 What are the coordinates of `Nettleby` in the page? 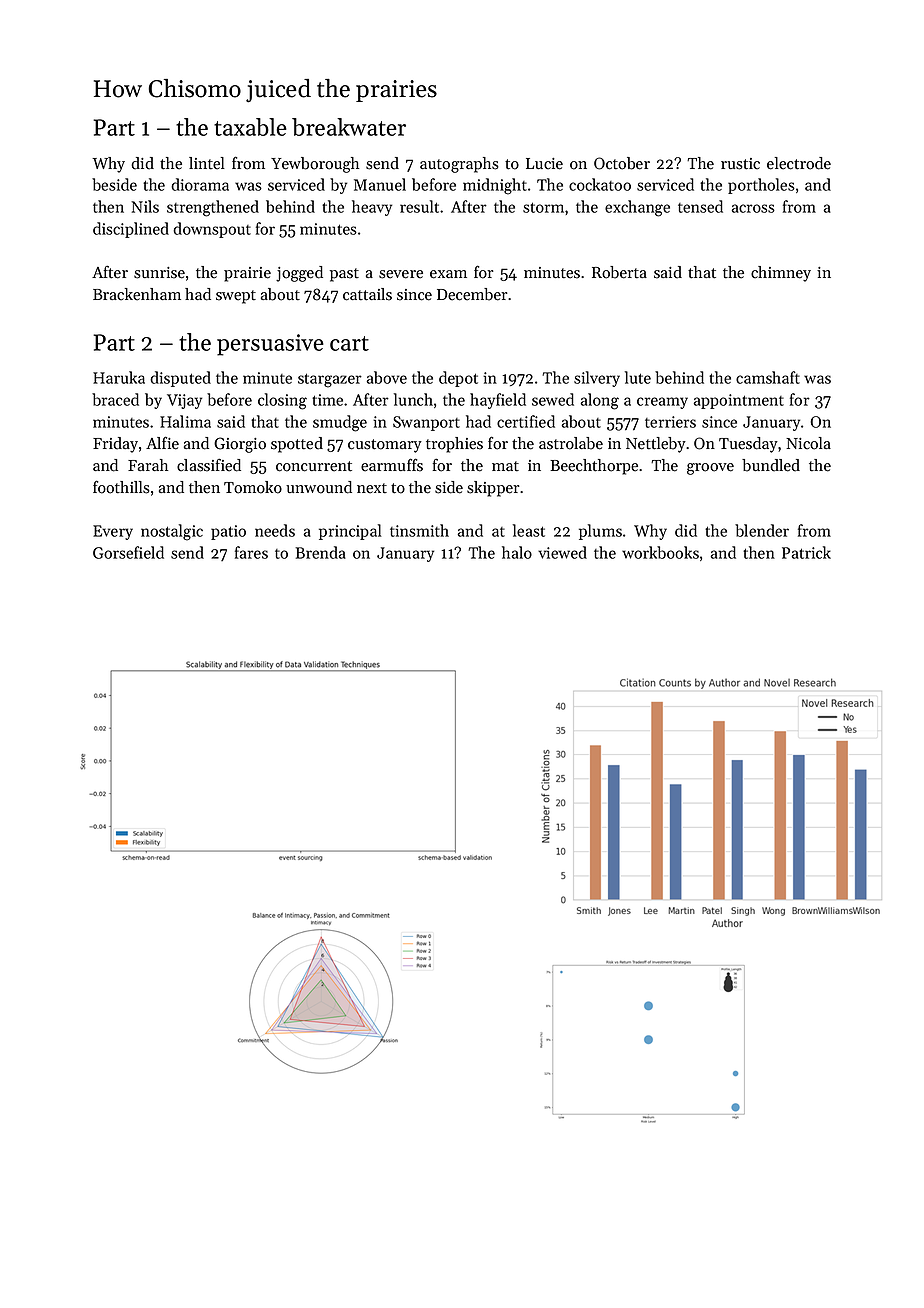 It's located at (656, 445).
